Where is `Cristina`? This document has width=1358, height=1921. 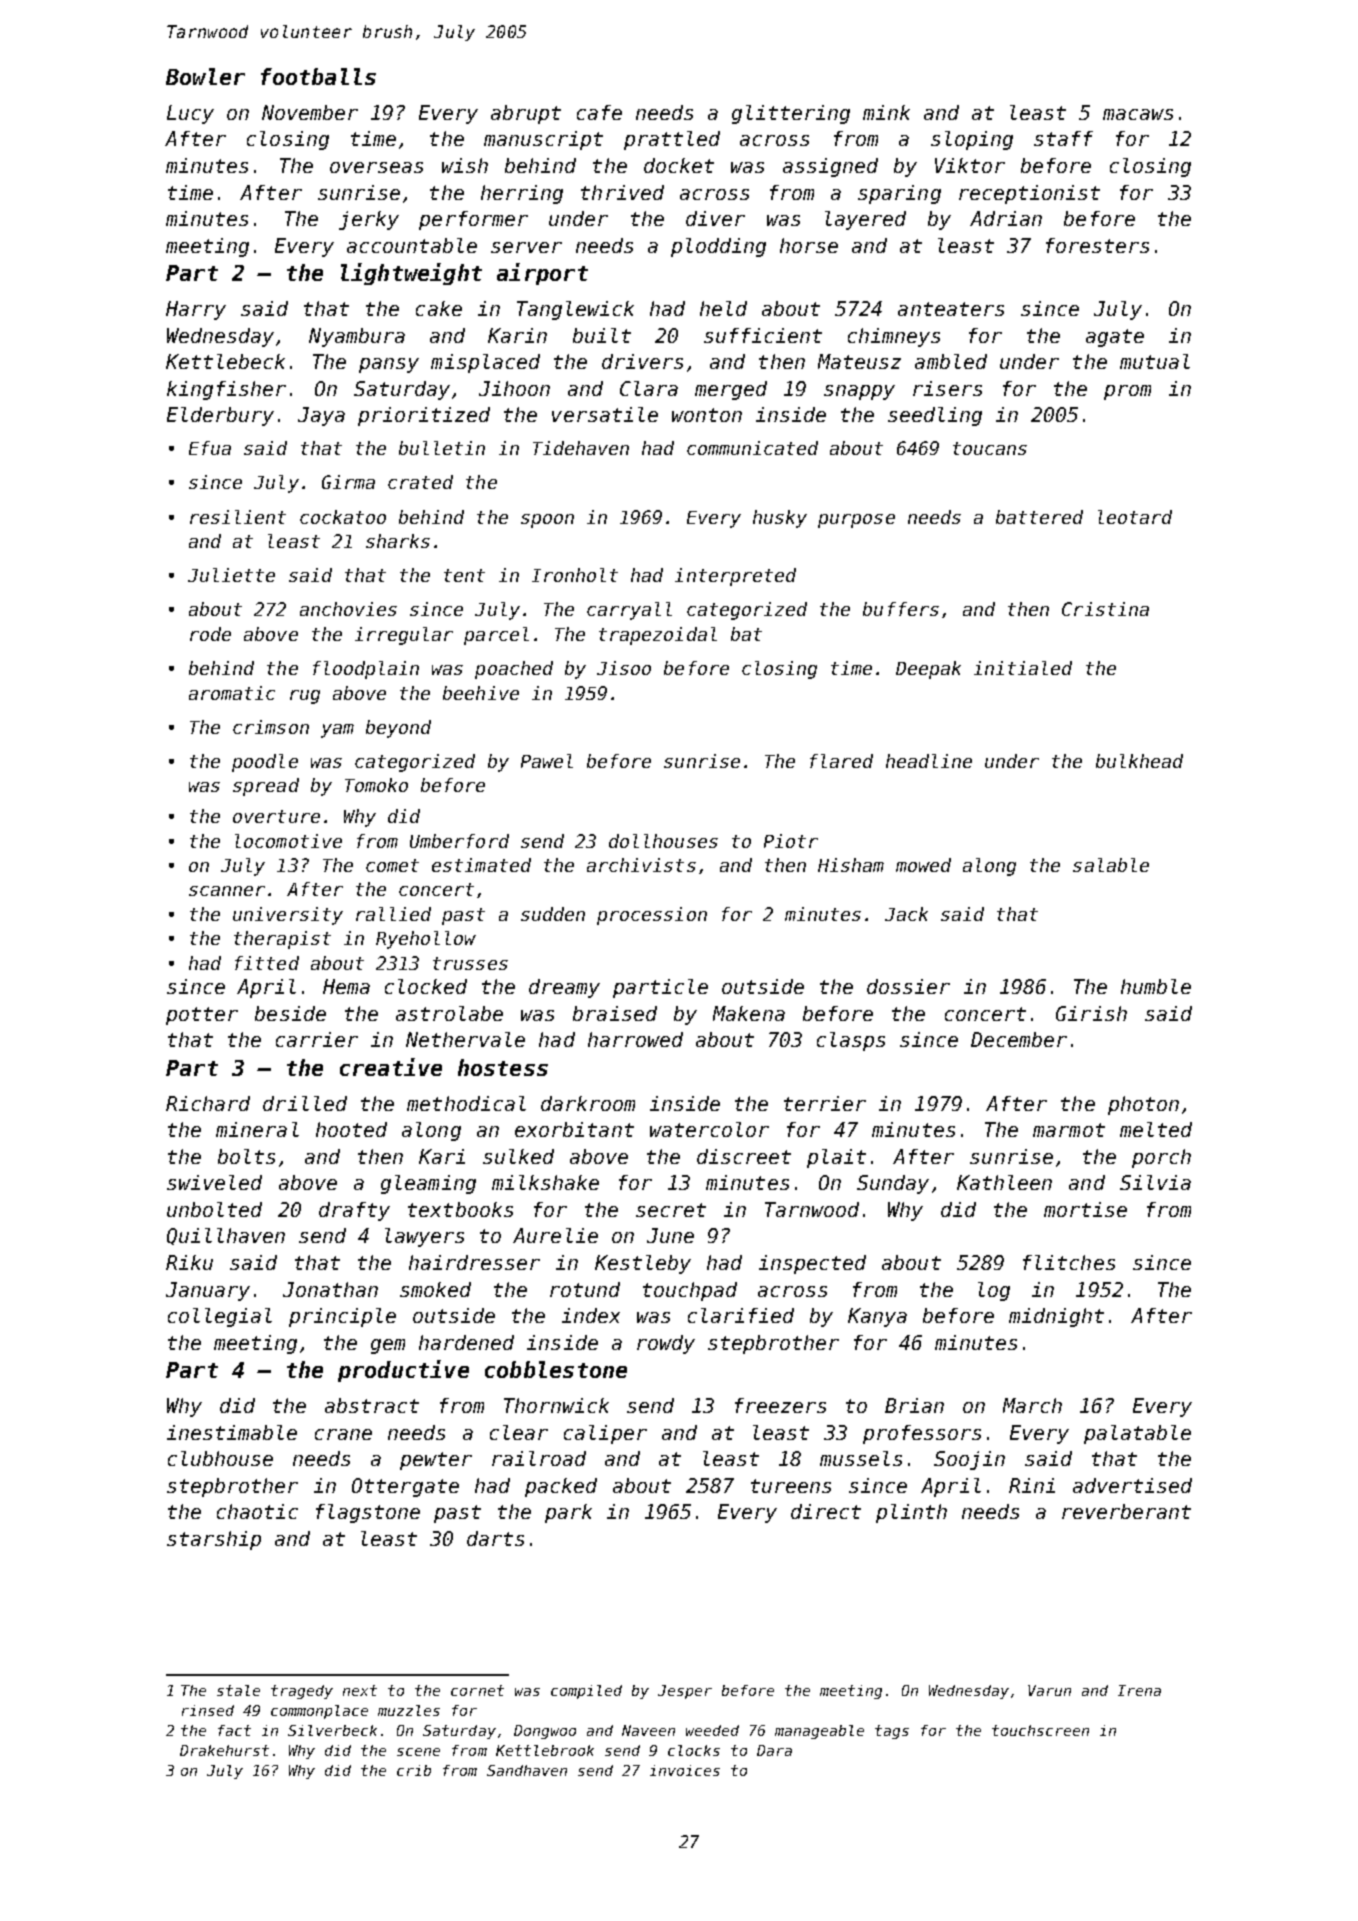
Cristina is located at coordinates (1105, 609).
